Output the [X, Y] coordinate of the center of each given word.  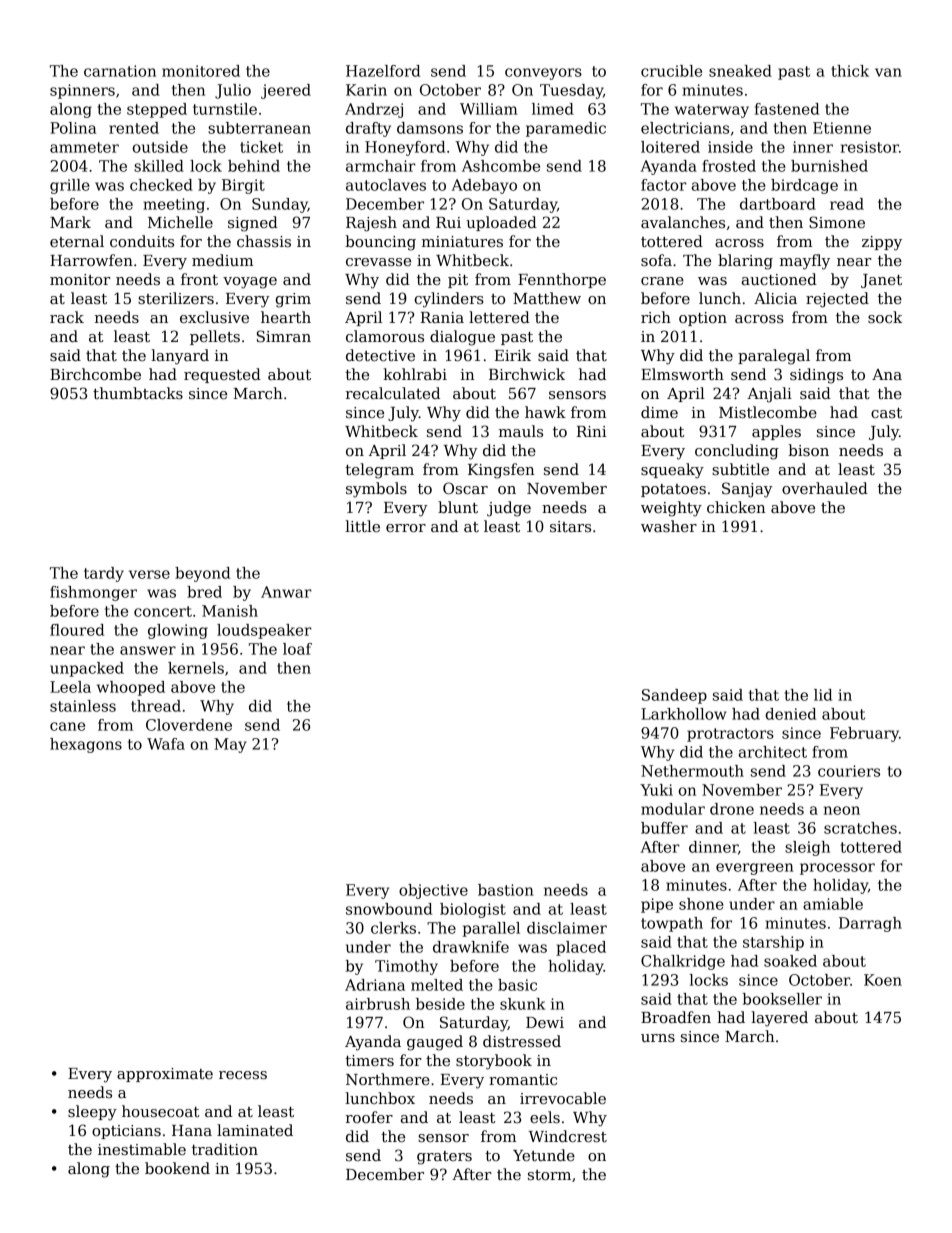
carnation [120, 71]
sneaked [740, 71]
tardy [104, 574]
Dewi [545, 1022]
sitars [570, 526]
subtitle [740, 469]
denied [790, 714]
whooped [131, 688]
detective [380, 355]
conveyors [543, 74]
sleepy [92, 1113]
